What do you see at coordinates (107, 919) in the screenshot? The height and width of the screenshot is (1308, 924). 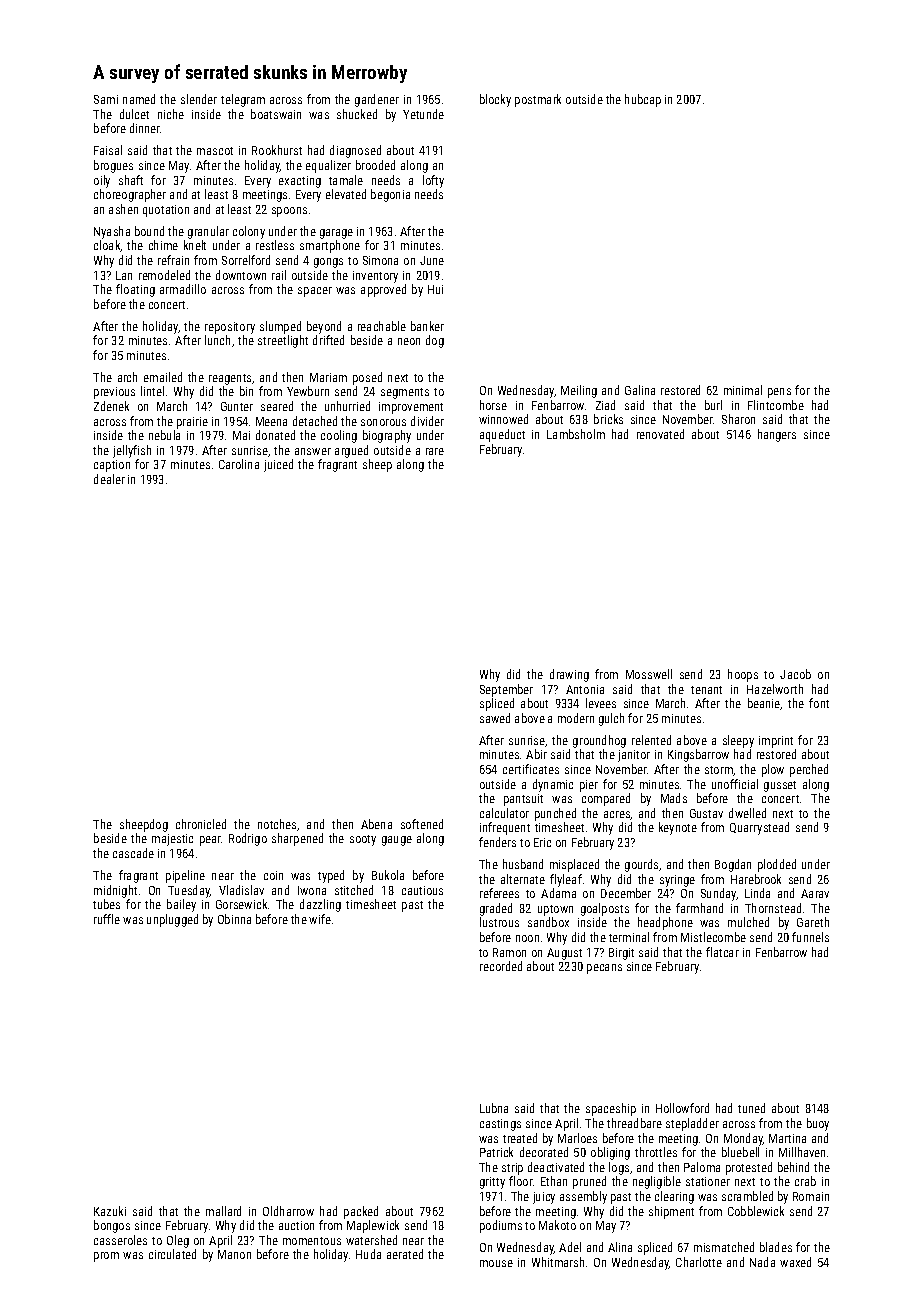 I see `ruffle` at bounding box center [107, 919].
